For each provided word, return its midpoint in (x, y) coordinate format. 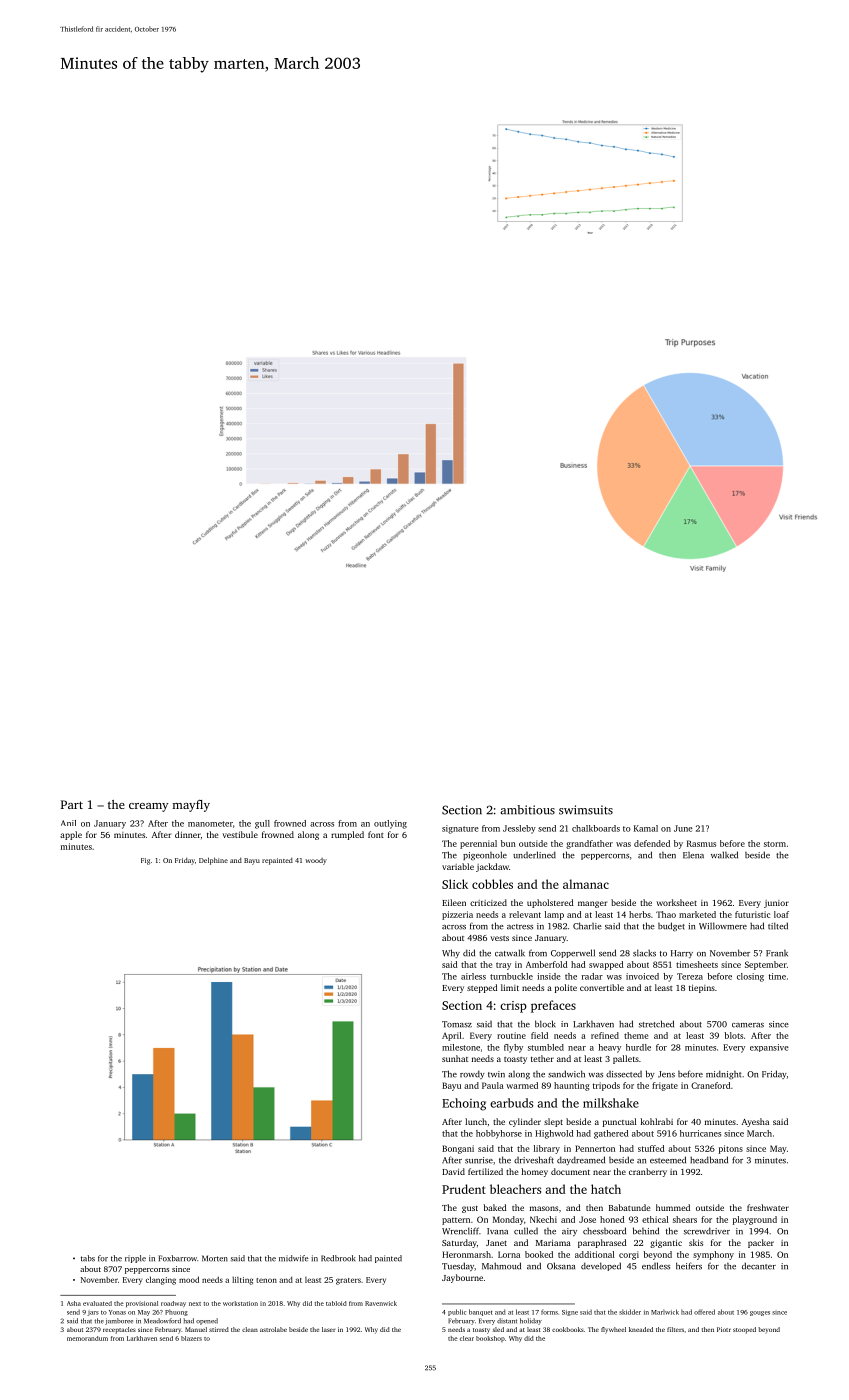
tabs (88, 1258)
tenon (266, 1280)
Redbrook (338, 1258)
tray (503, 966)
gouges (760, 1313)
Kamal (646, 828)
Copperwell (573, 953)
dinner (188, 834)
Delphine (213, 861)
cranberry (648, 1172)
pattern (456, 1221)
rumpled (347, 835)
